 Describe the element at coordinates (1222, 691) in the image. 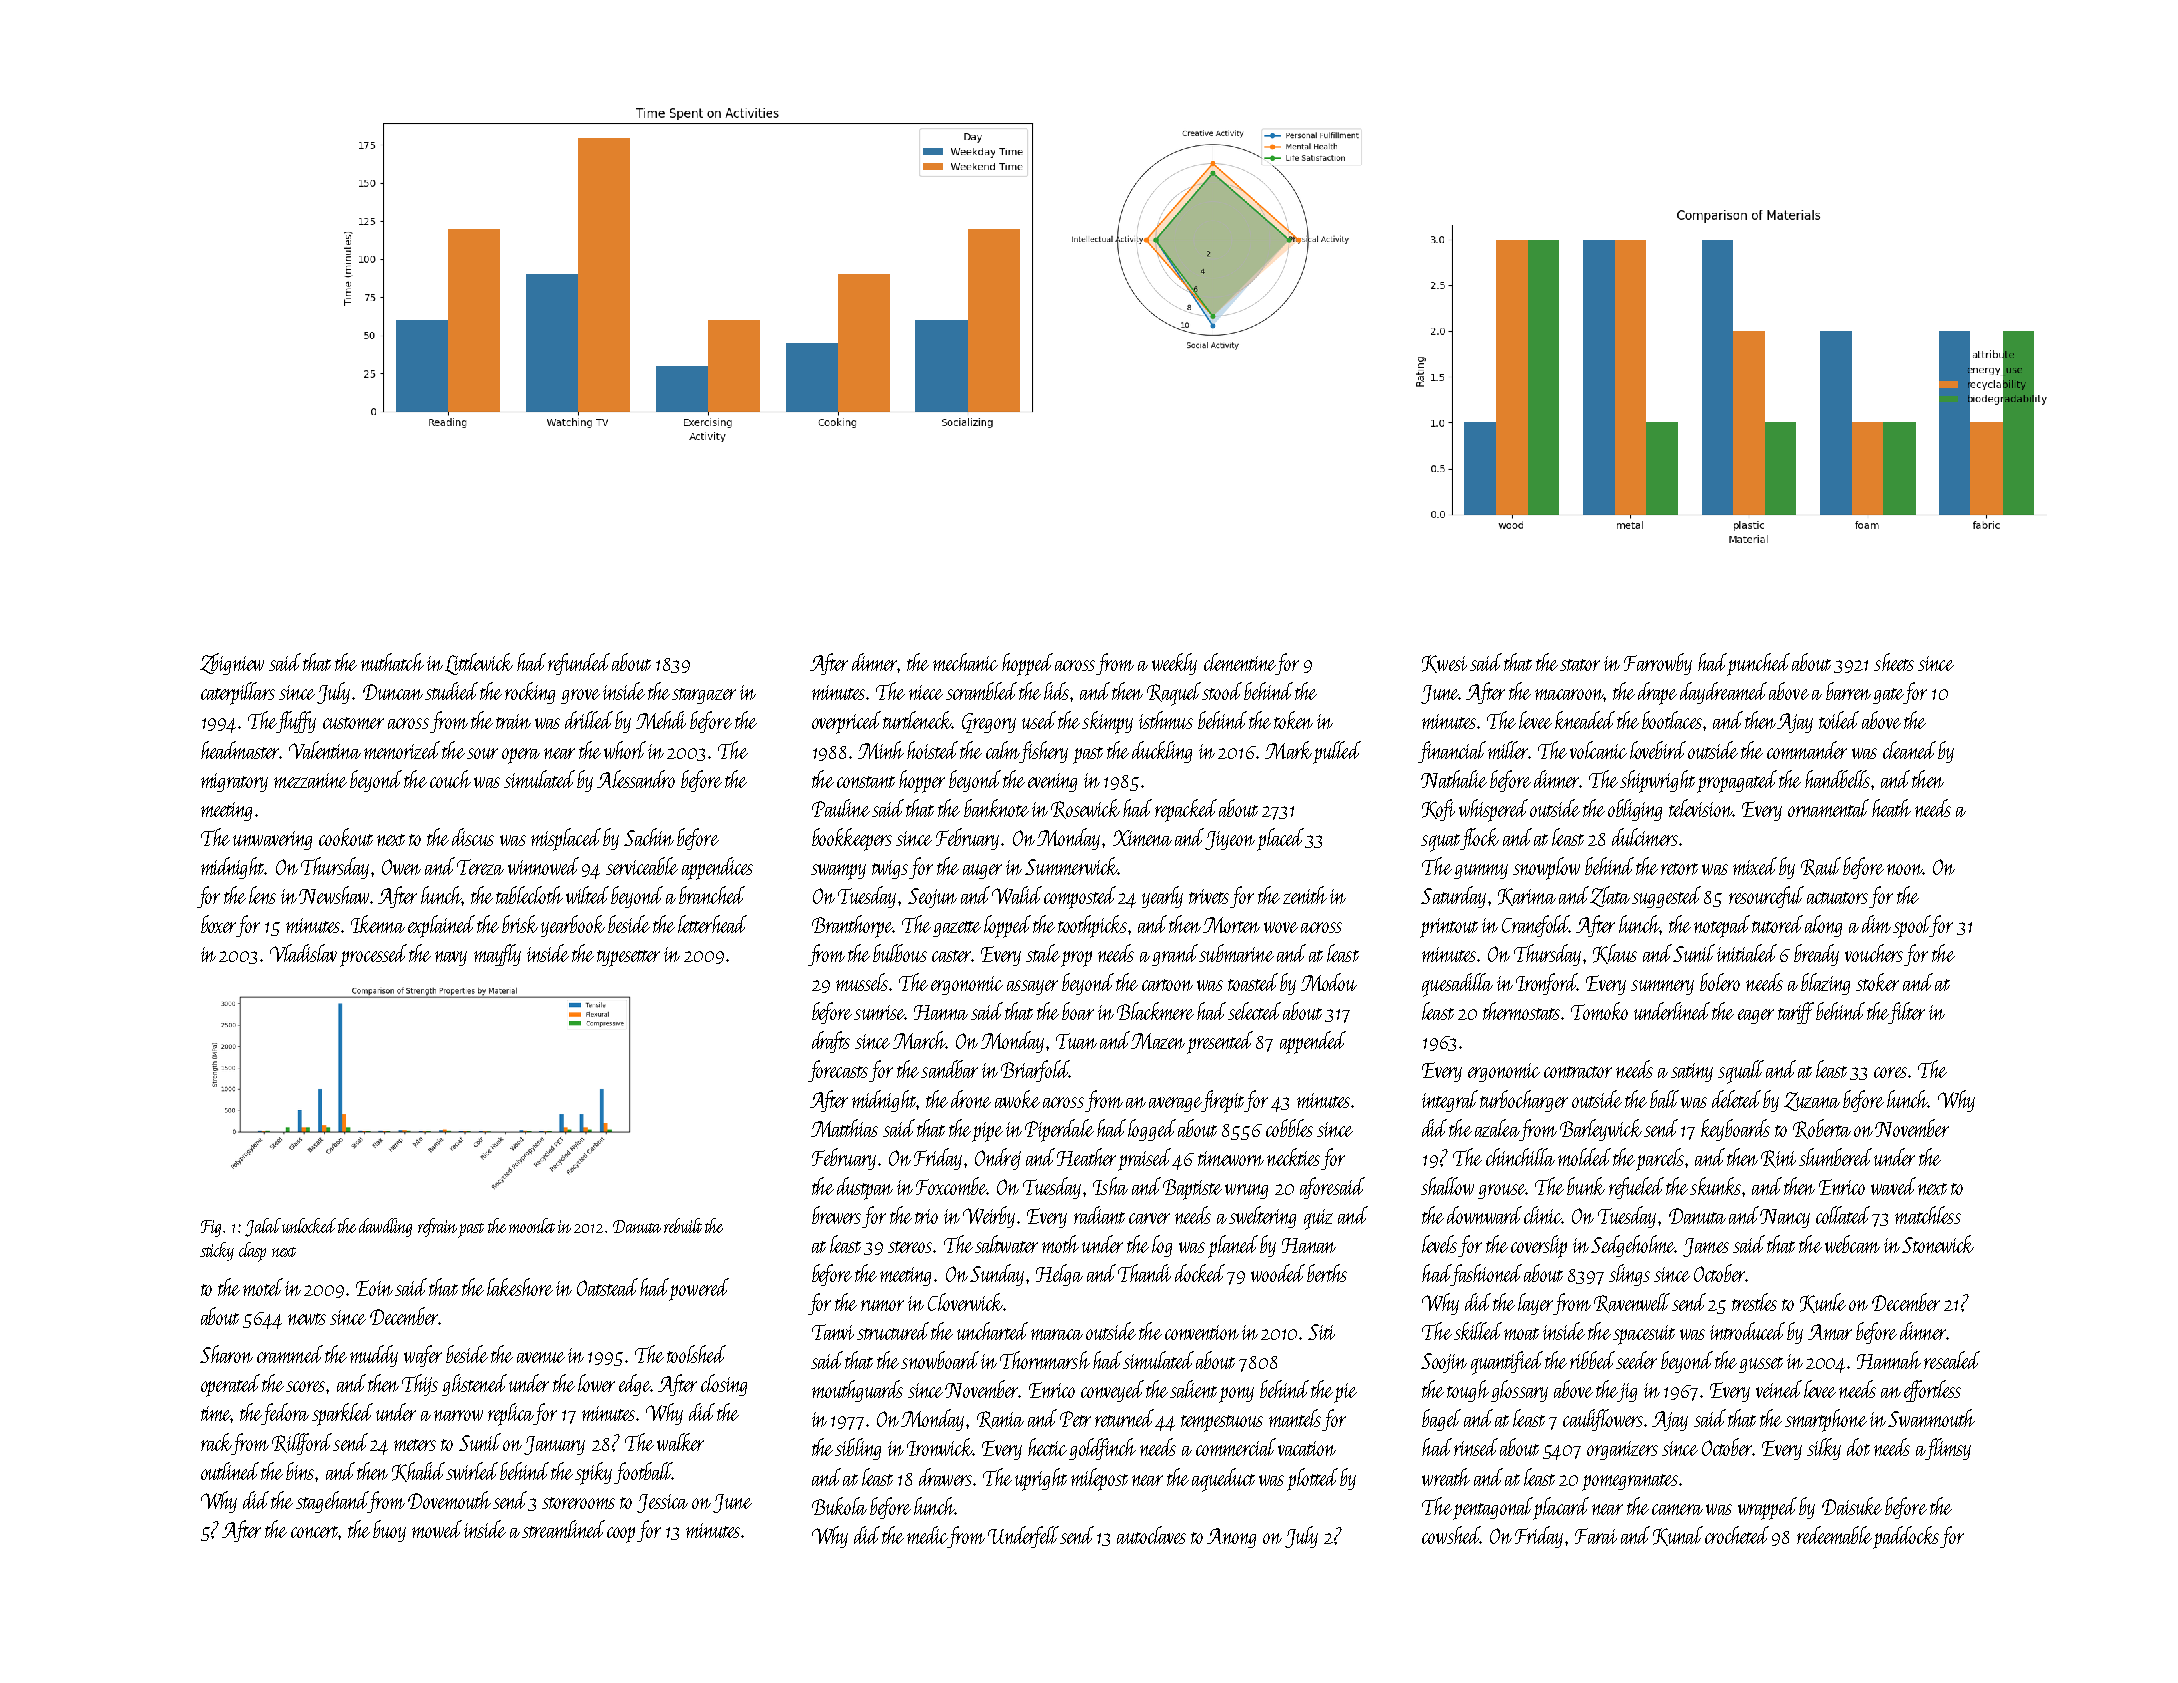

I see `stood` at that location.
